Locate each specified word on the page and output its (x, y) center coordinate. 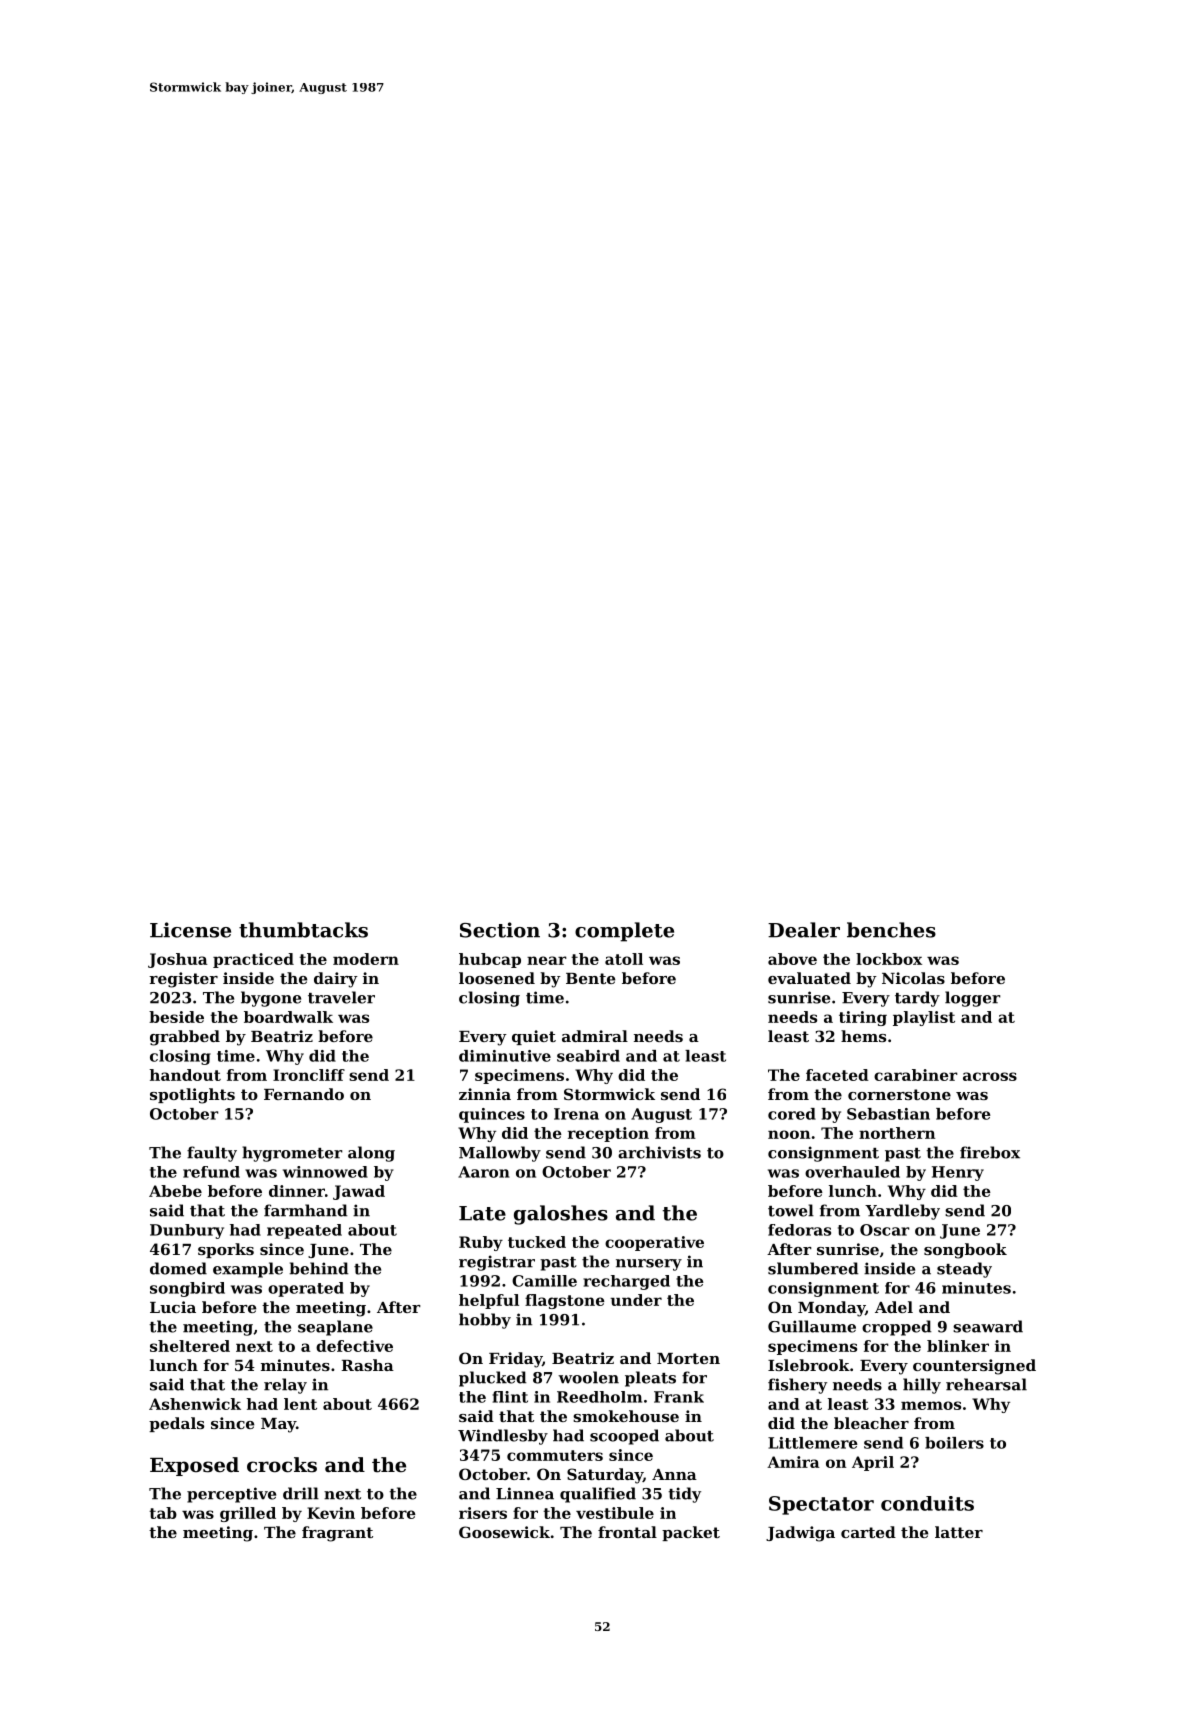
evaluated (809, 978)
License (190, 930)
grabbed (185, 1038)
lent (300, 1404)
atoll (624, 959)
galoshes (561, 1215)
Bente (590, 978)
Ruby (481, 1243)
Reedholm (599, 1397)
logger (973, 999)
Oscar (885, 1230)
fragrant (337, 1534)
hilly (922, 1386)
